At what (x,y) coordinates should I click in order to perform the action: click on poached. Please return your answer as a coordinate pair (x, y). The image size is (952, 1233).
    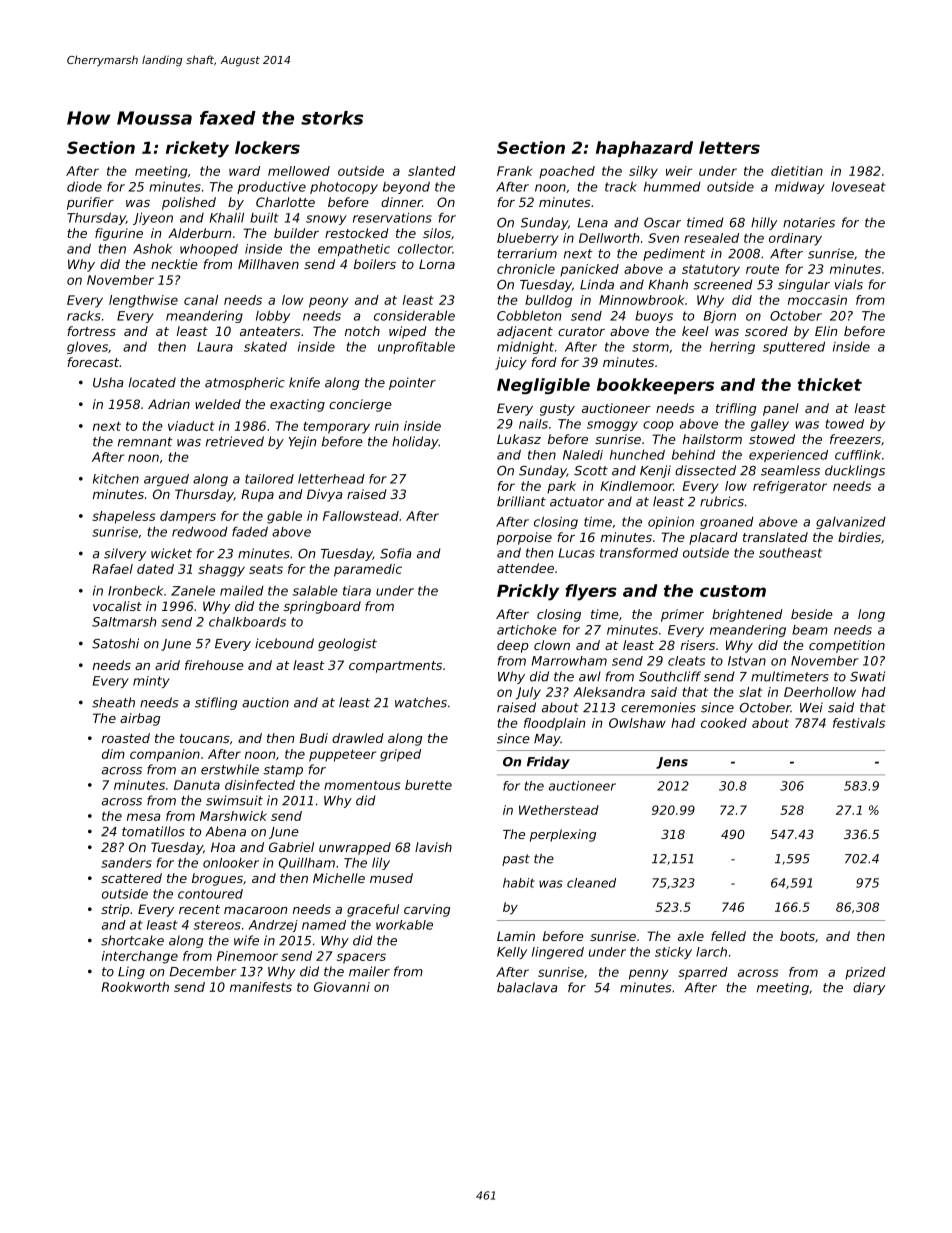
    Looking at the image, I should click on (567, 172).
